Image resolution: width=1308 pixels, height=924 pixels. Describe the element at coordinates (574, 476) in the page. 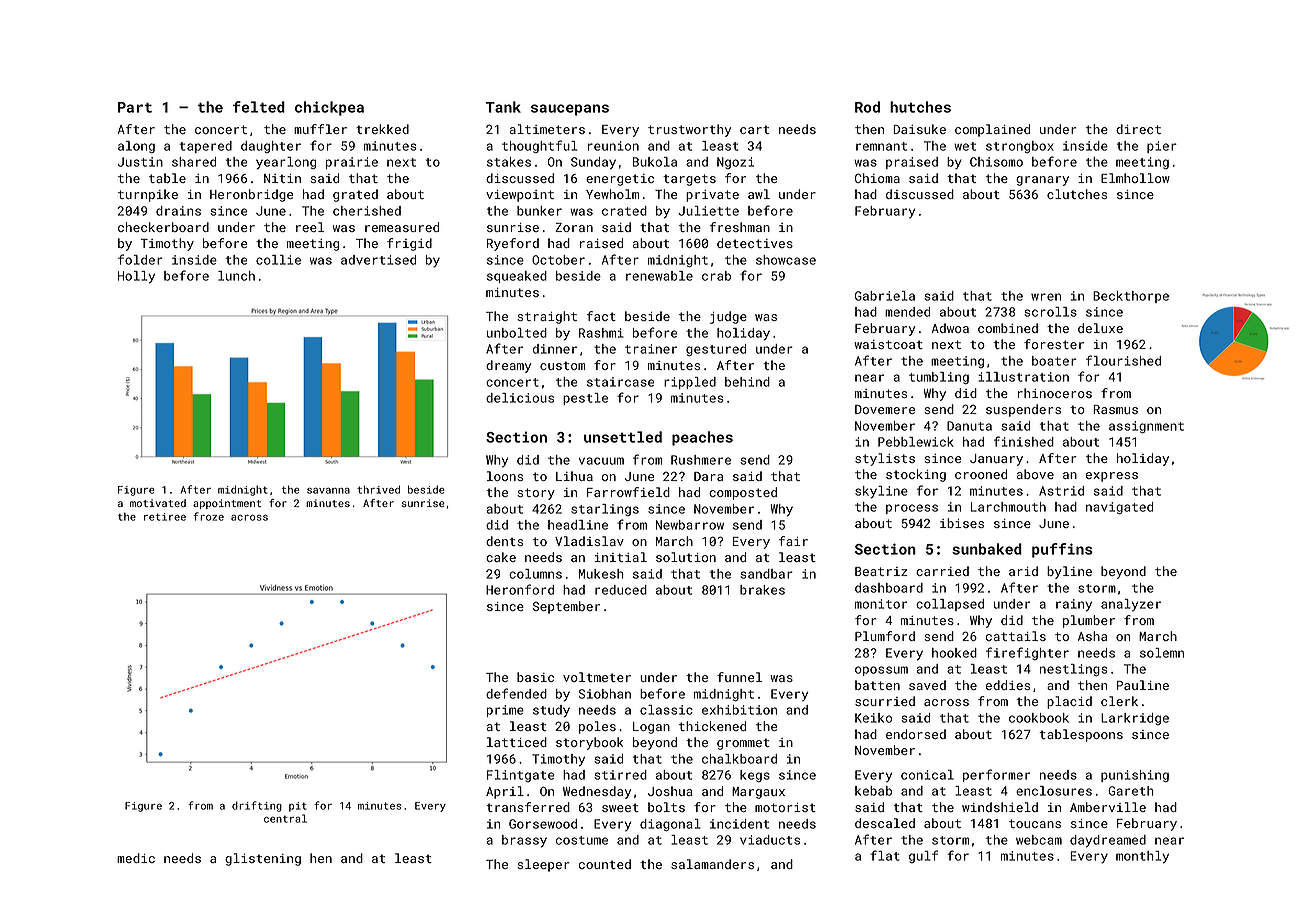

I see `Lihua` at that location.
